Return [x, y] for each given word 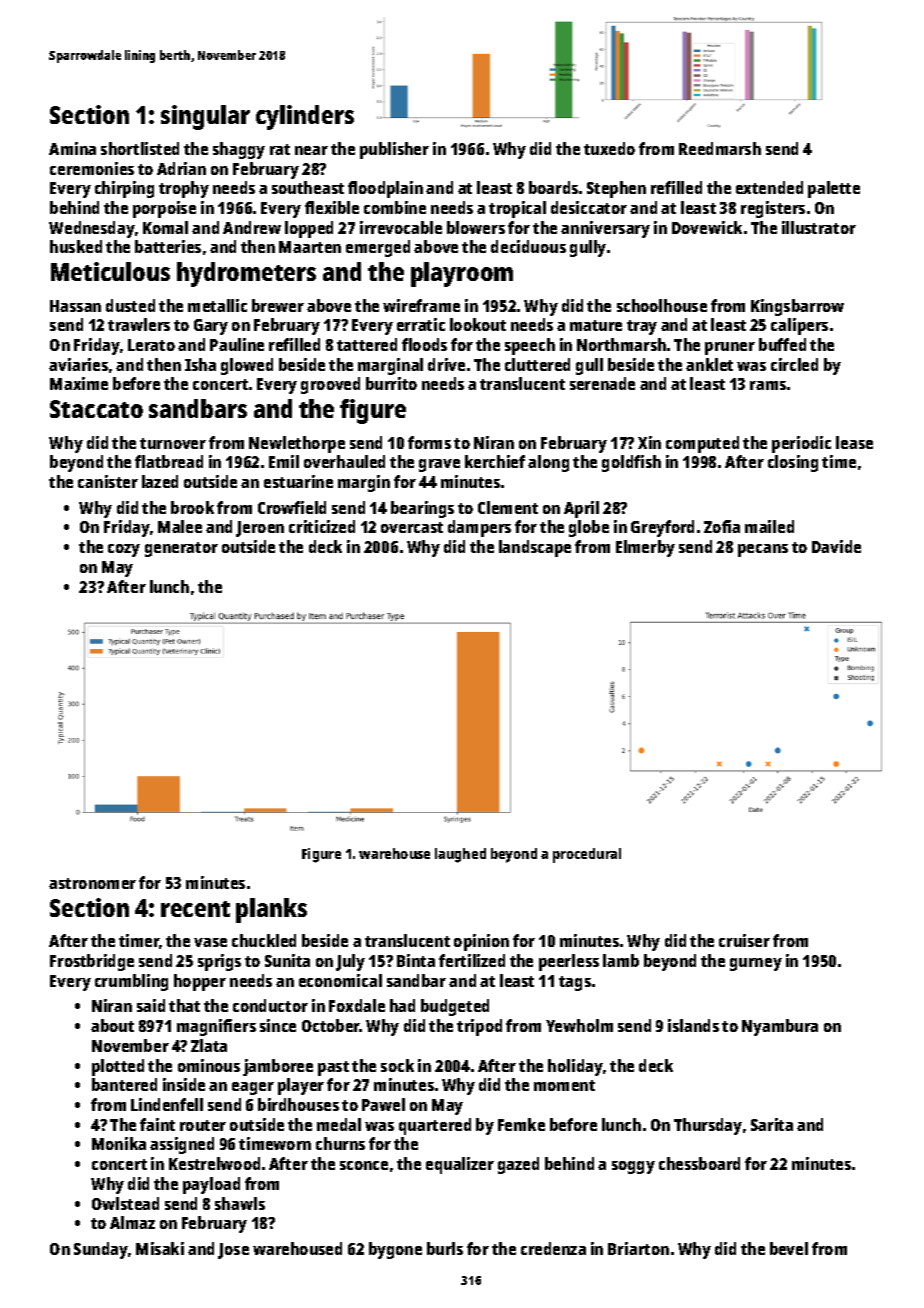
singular [205, 117]
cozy [124, 550]
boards [553, 187]
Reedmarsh [720, 148]
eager [253, 1088]
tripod [479, 1027]
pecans [763, 550]
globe [589, 528]
